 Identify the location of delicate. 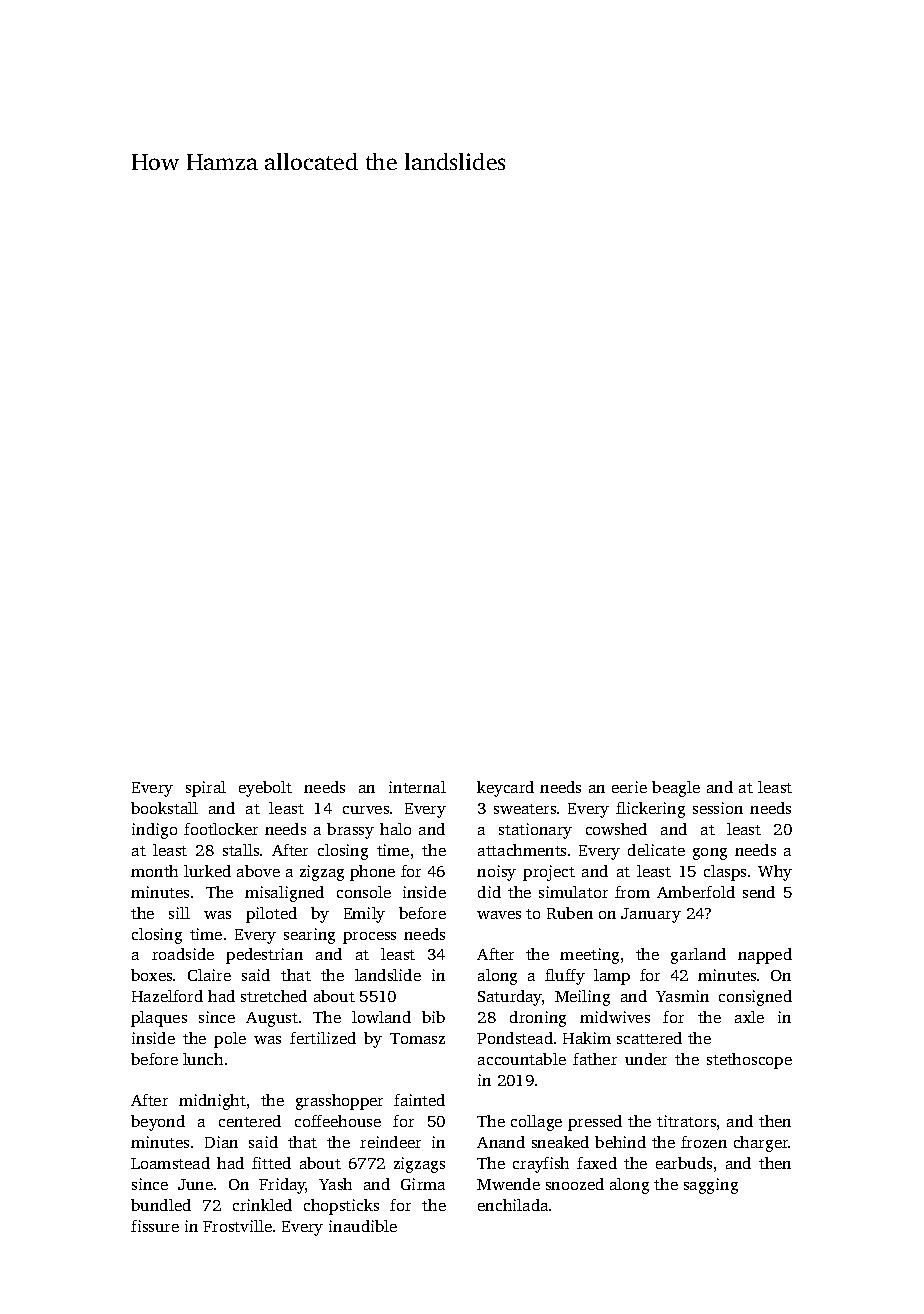
(656, 850).
